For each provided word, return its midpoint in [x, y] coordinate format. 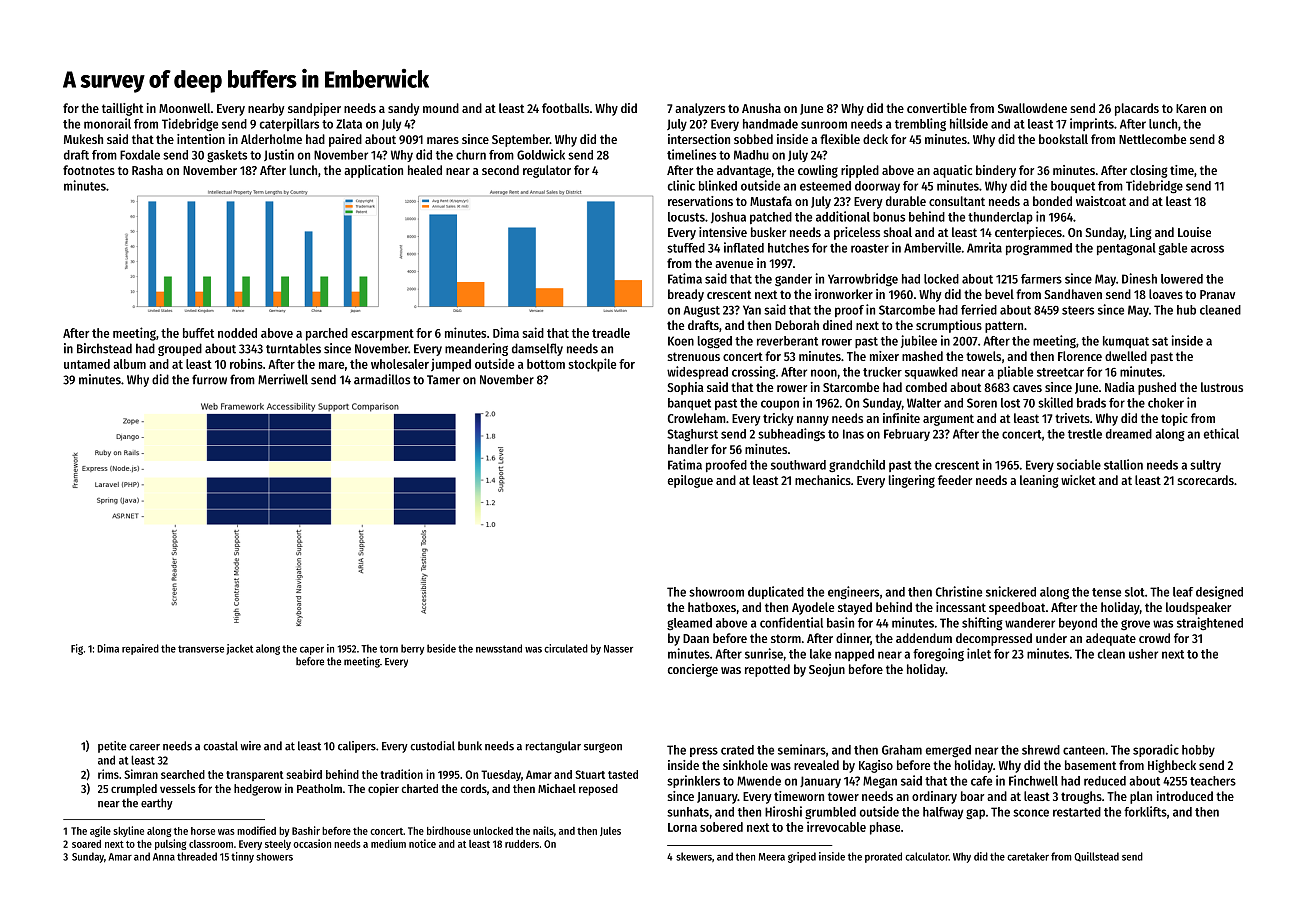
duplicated [776, 592]
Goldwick [541, 154]
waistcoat [1101, 201]
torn [389, 649]
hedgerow [258, 790]
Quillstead [1096, 857]
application [373, 171]
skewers [694, 856]
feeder [955, 480]
